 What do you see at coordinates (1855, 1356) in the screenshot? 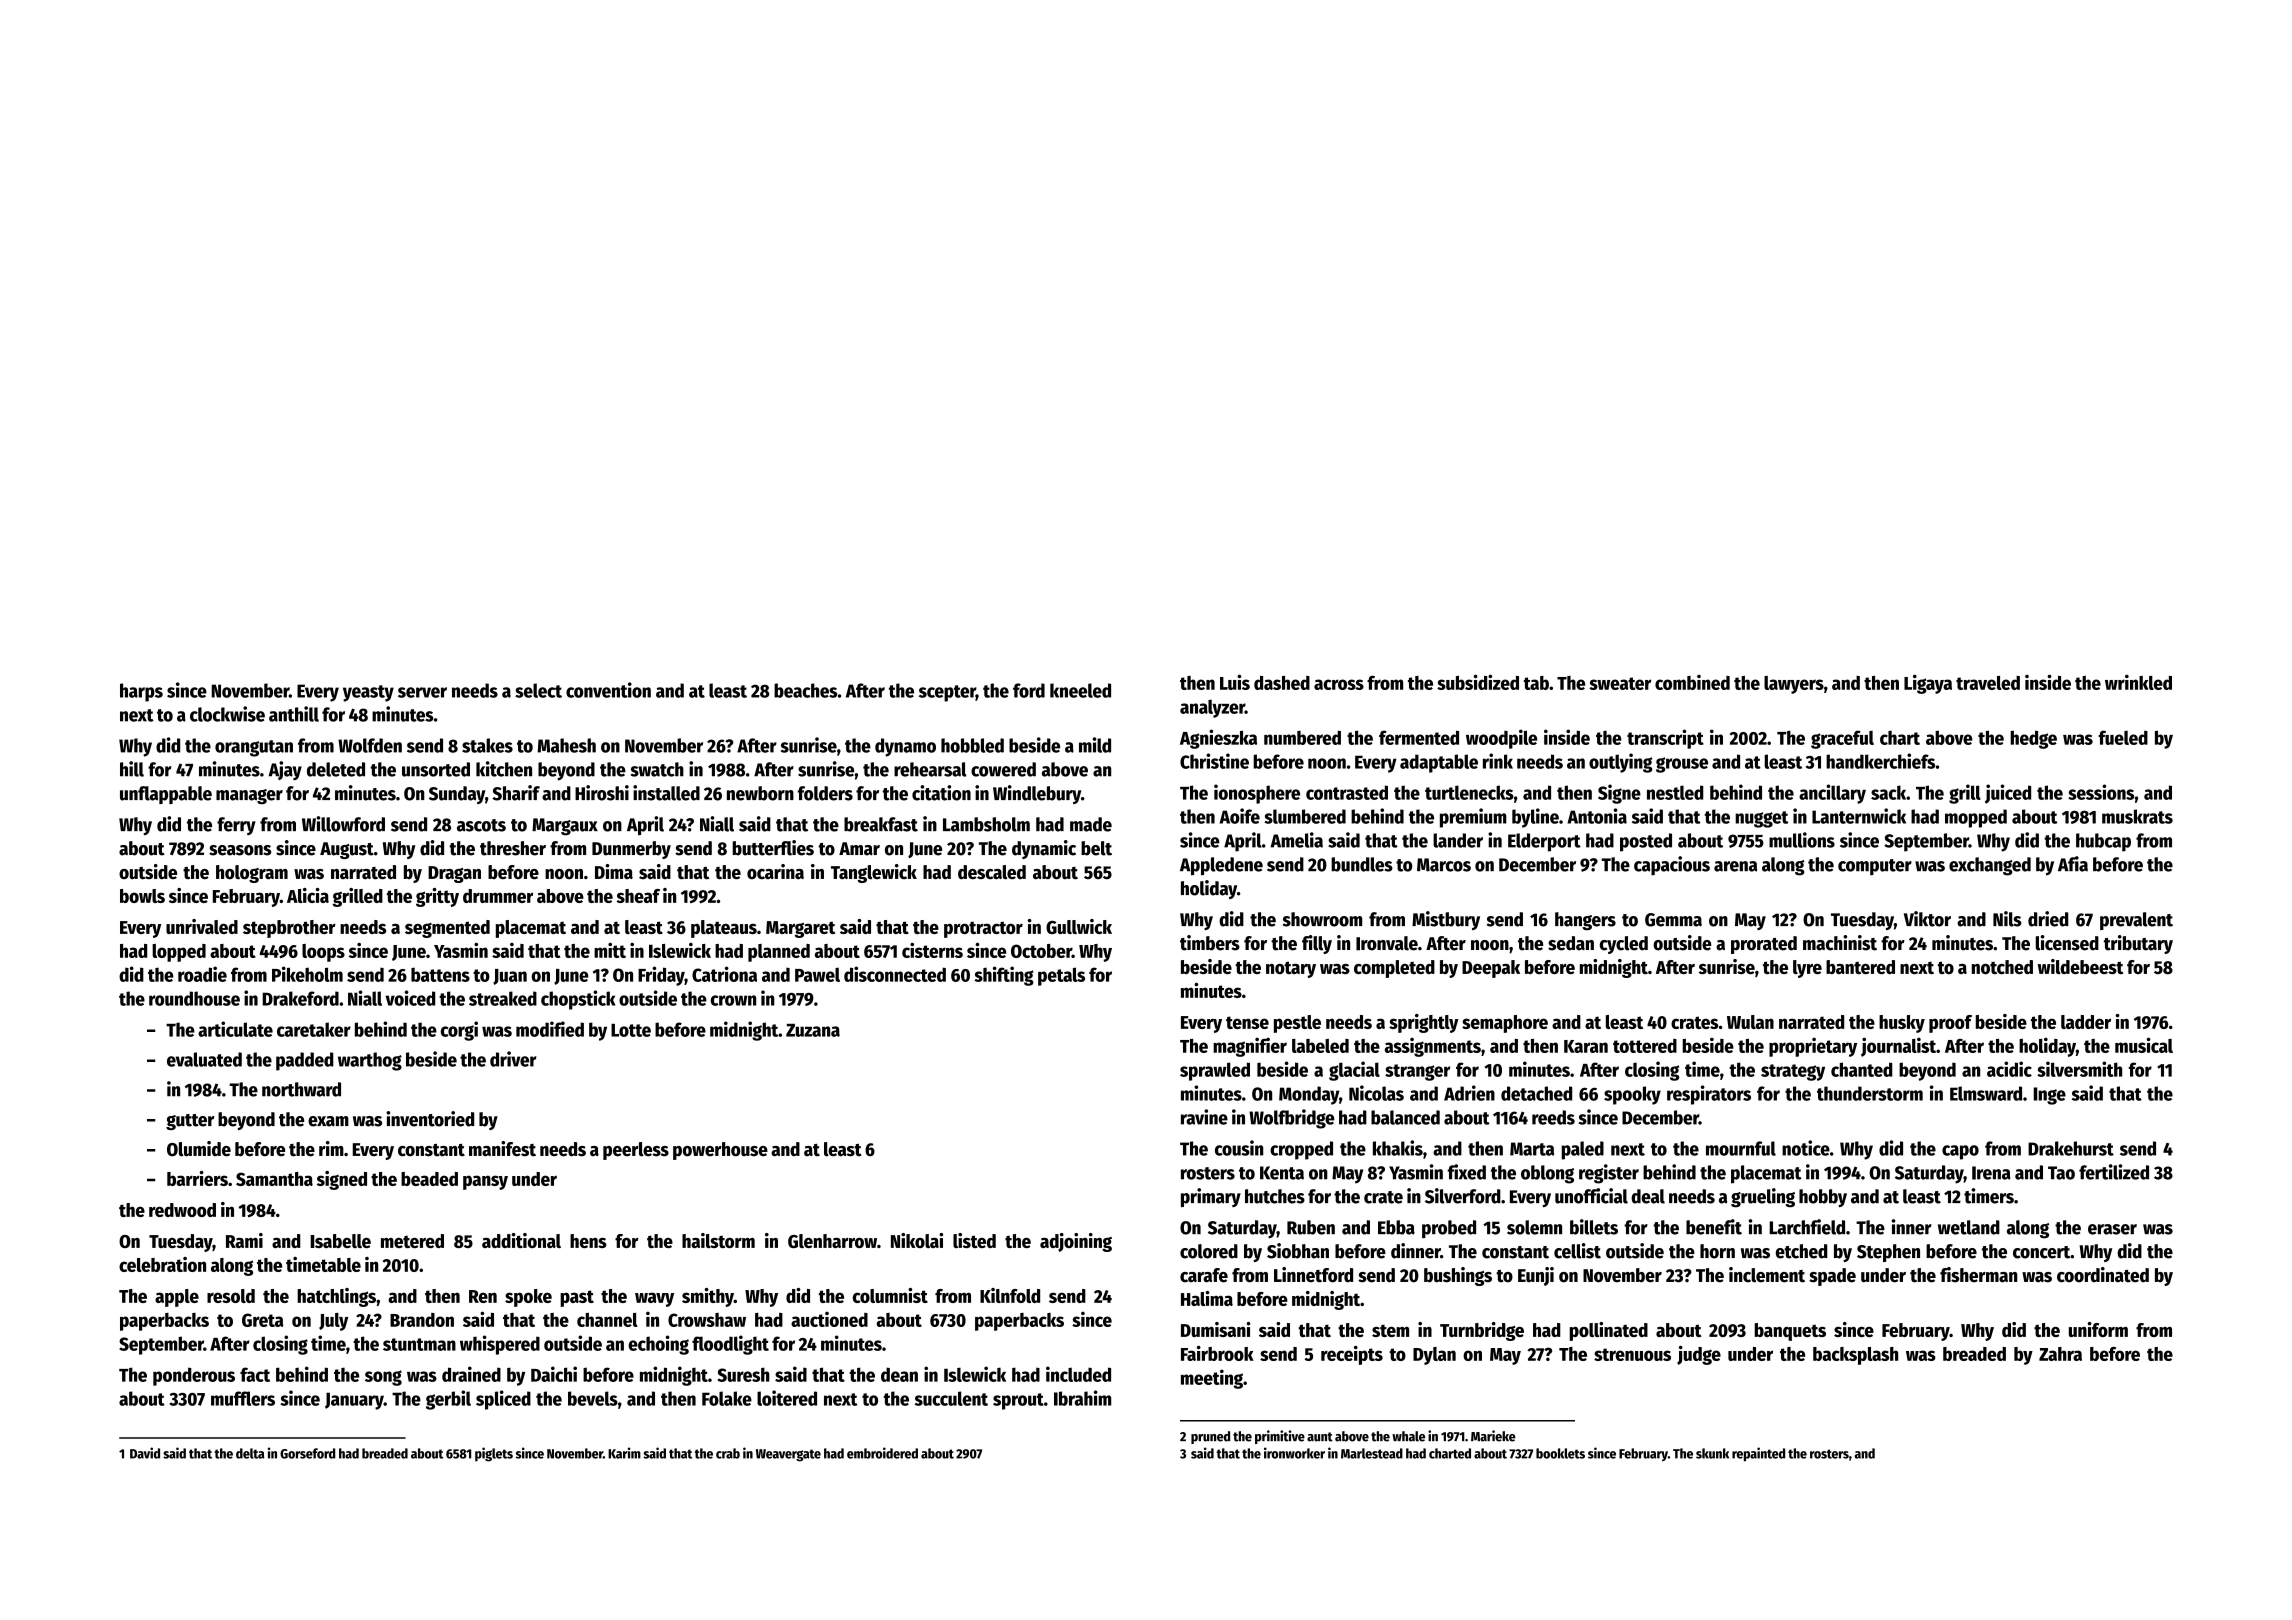
I see `backsplash` at bounding box center [1855, 1356].
